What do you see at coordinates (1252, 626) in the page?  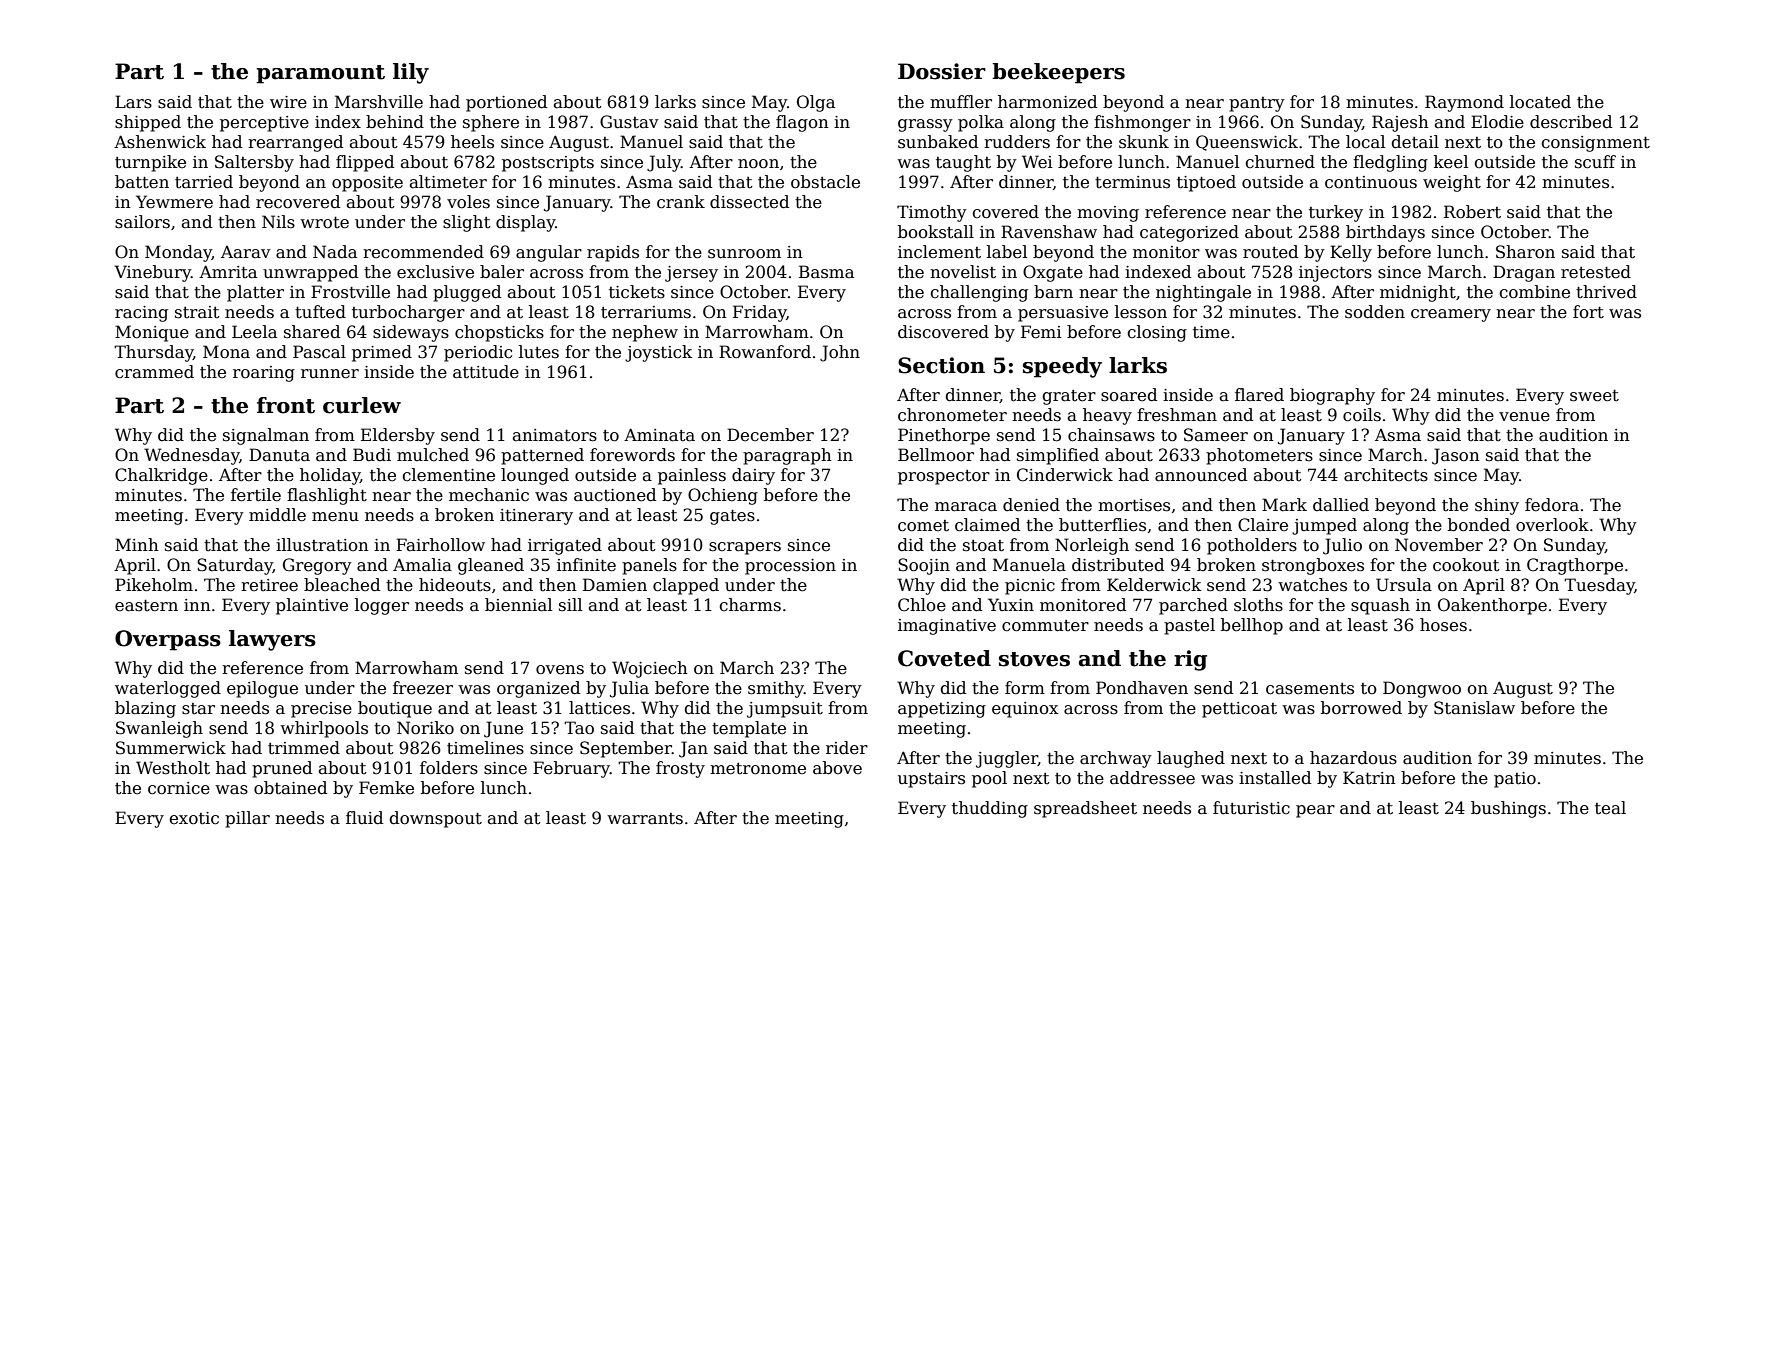 I see `bellhop` at bounding box center [1252, 626].
